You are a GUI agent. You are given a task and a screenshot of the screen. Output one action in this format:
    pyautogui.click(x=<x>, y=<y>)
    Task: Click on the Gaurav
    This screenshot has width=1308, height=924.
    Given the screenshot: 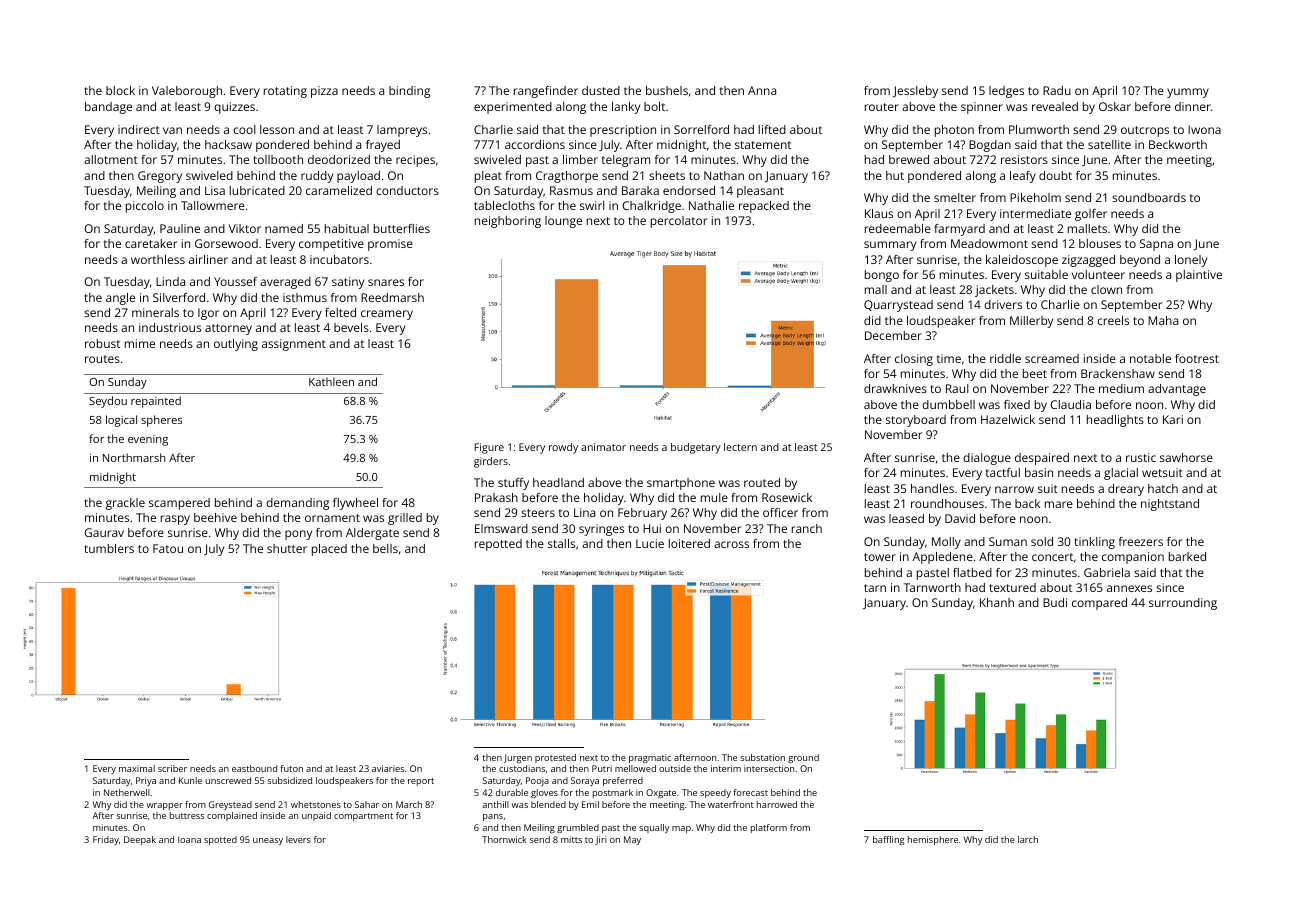 What is the action you would take?
    pyautogui.click(x=104, y=532)
